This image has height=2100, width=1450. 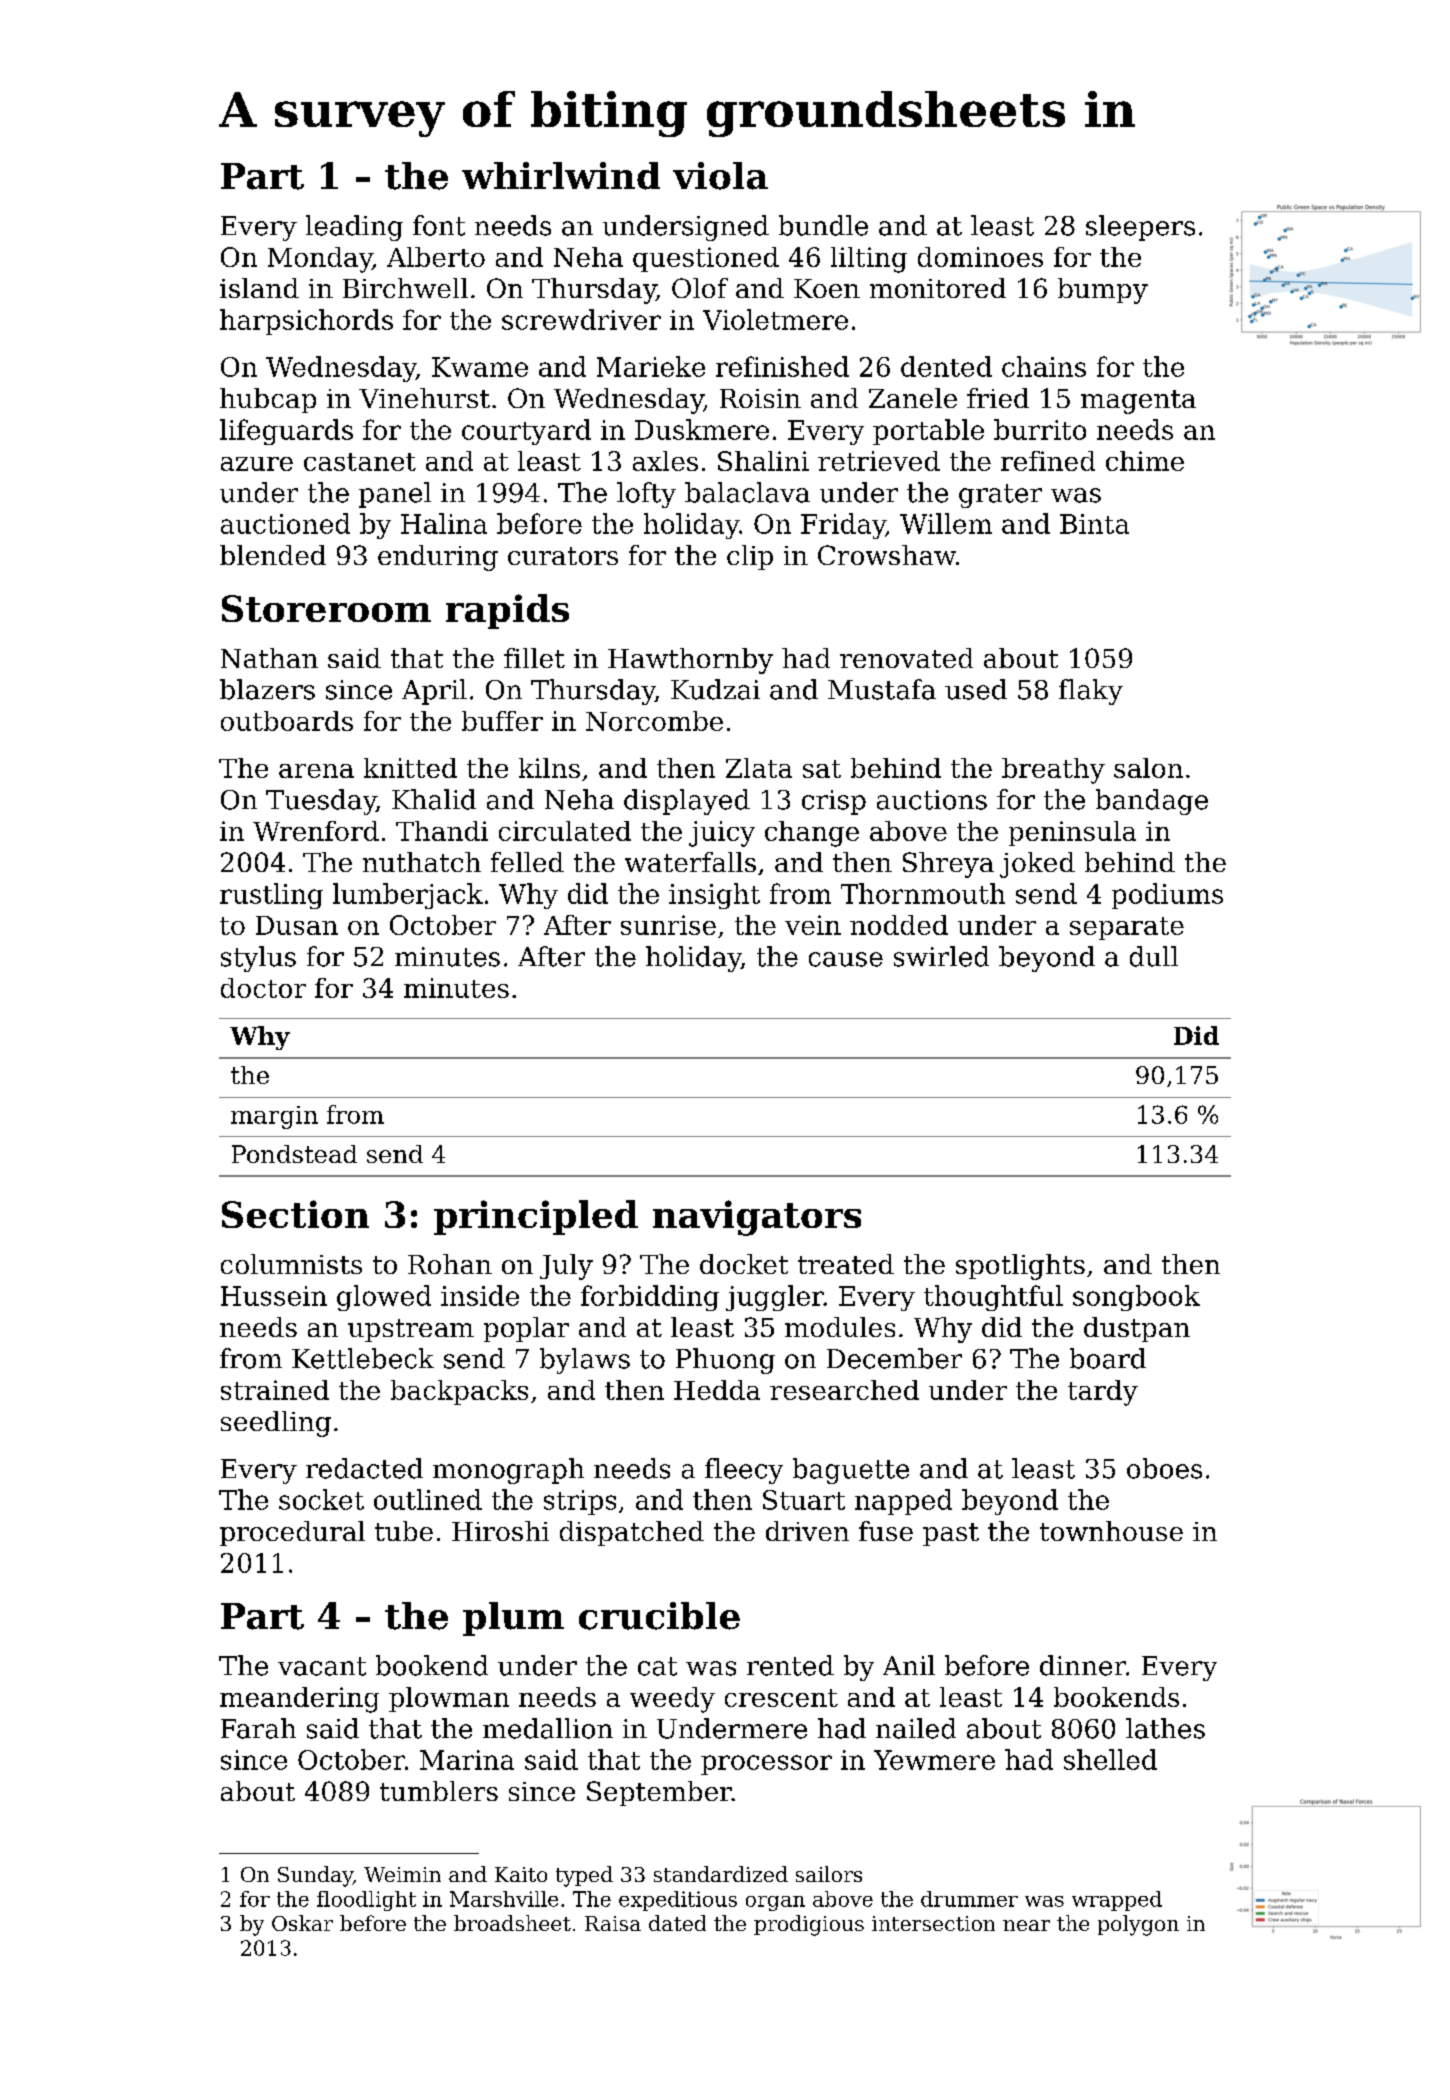 I want to click on Anil, so click(x=909, y=1665).
